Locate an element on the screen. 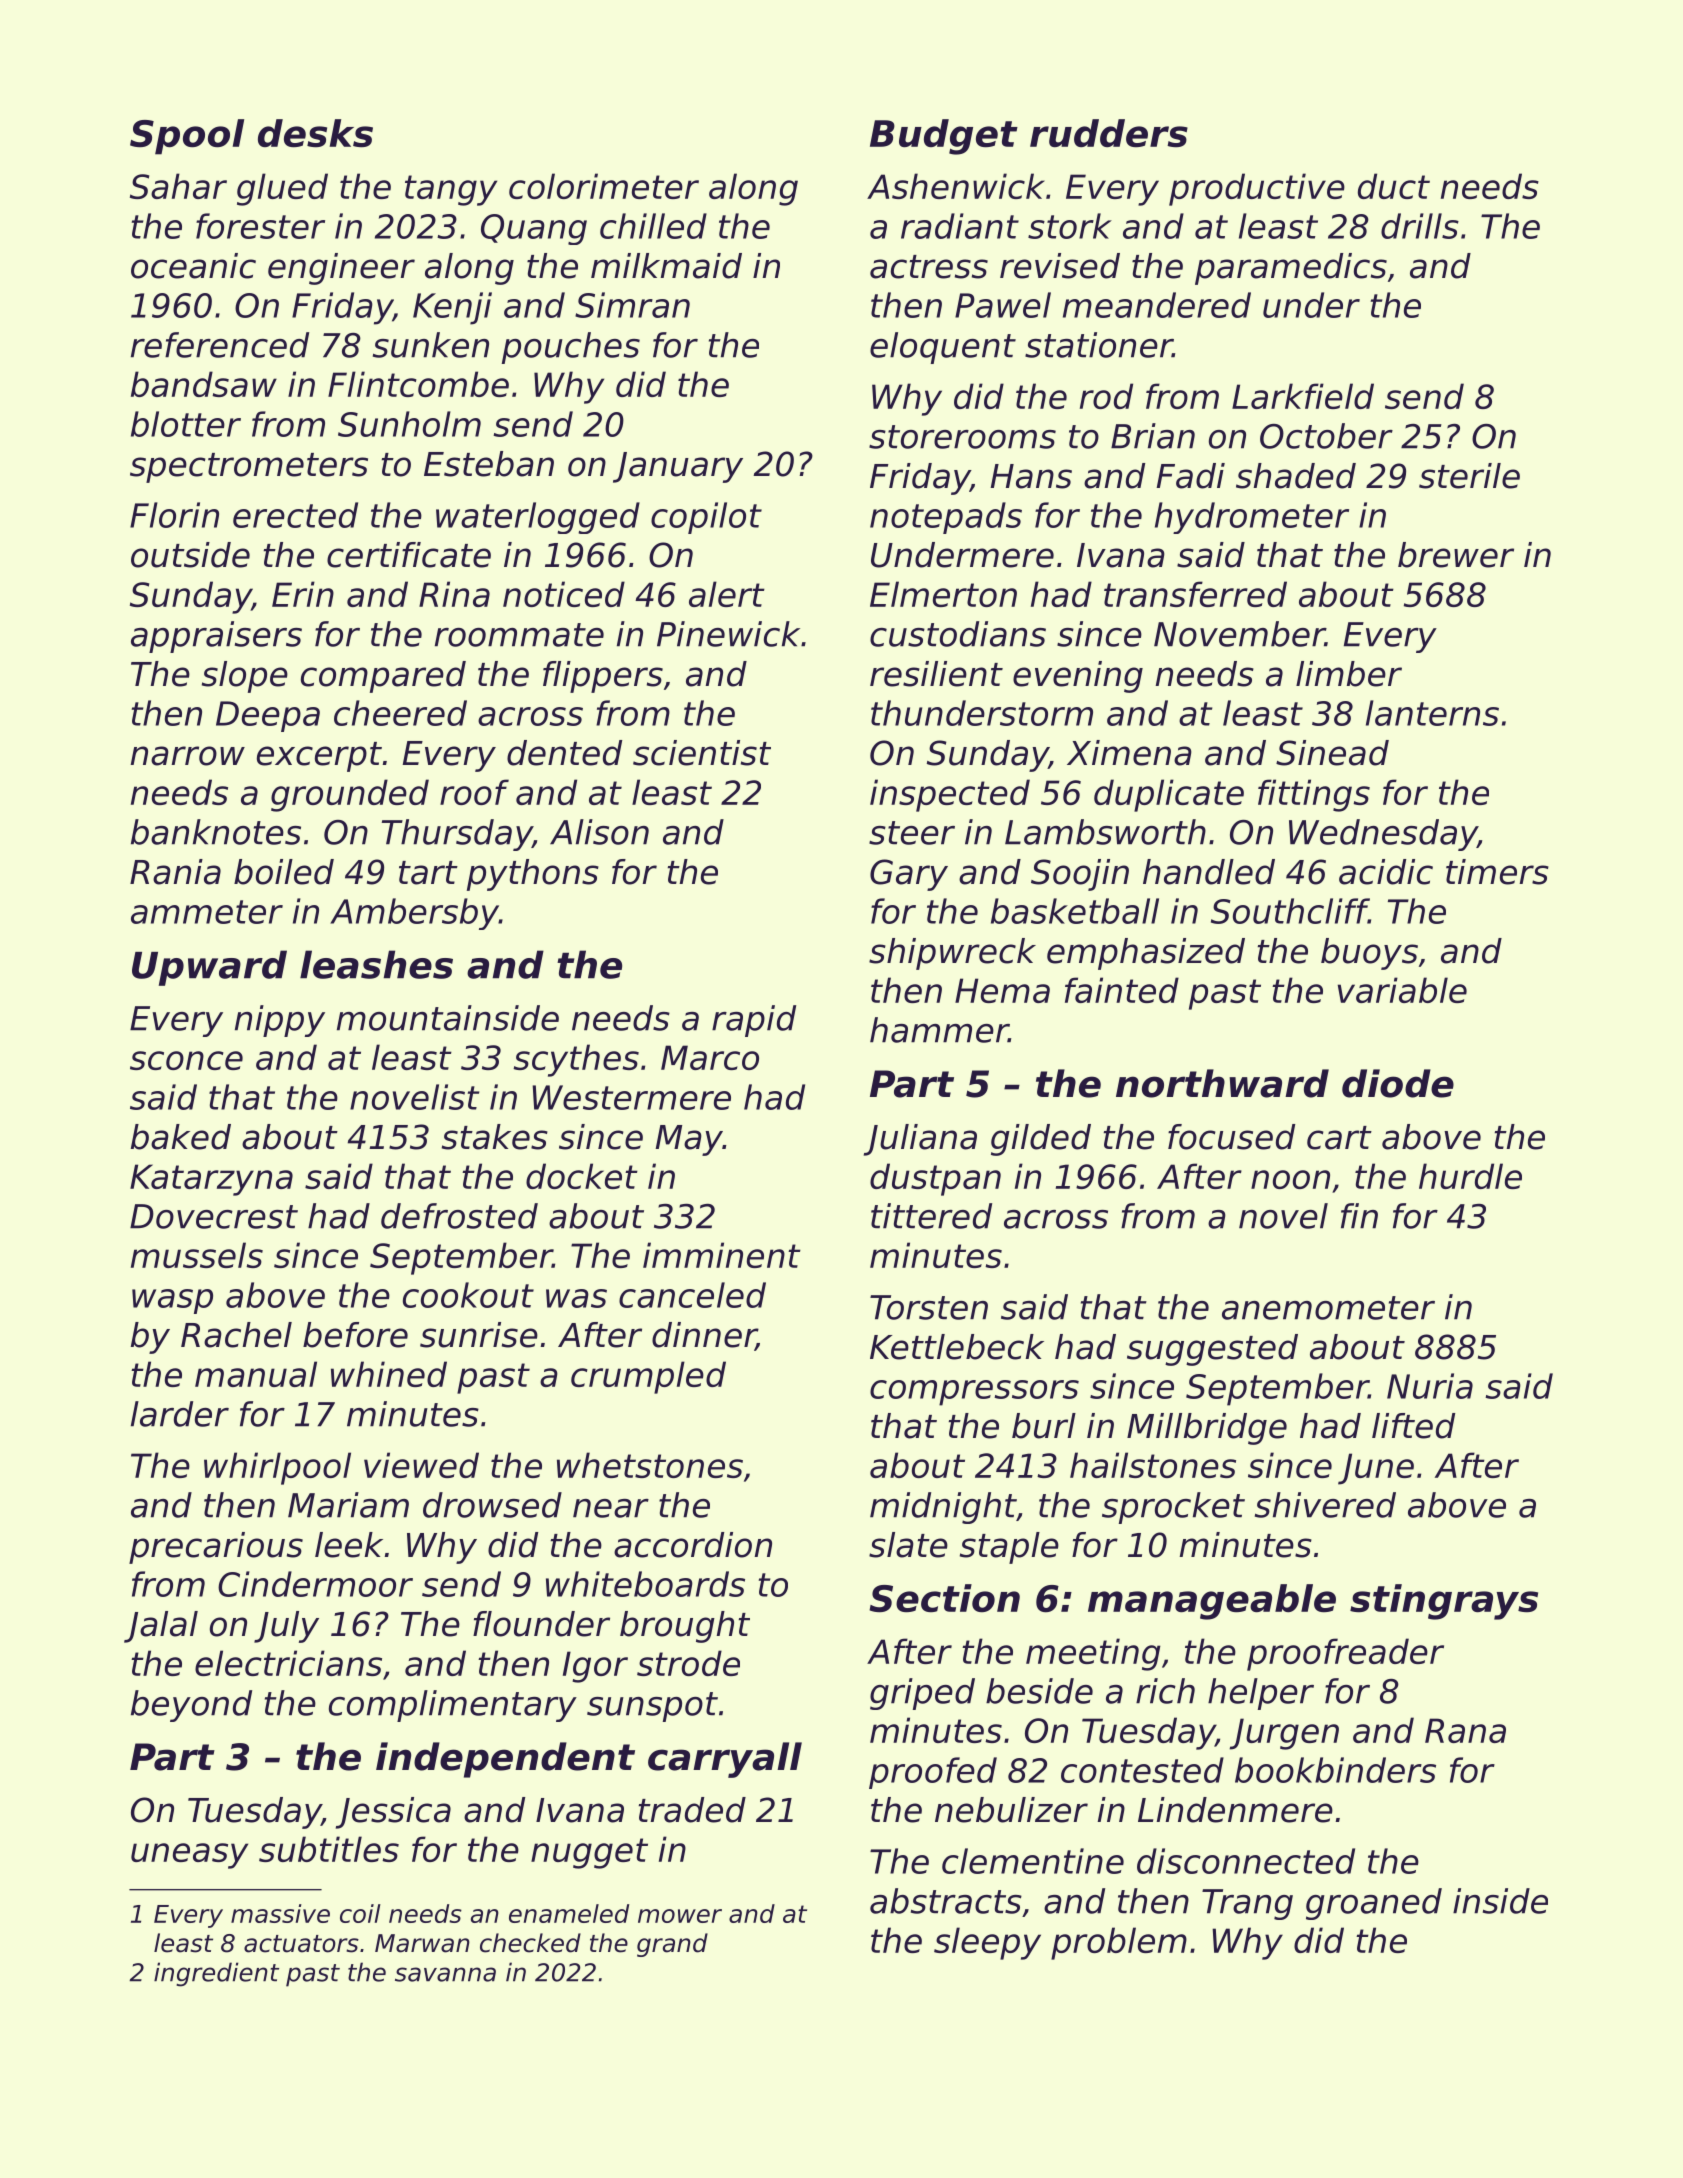 Image resolution: width=1683 pixels, height=2178 pixels. shipwreck is located at coordinates (952, 954).
